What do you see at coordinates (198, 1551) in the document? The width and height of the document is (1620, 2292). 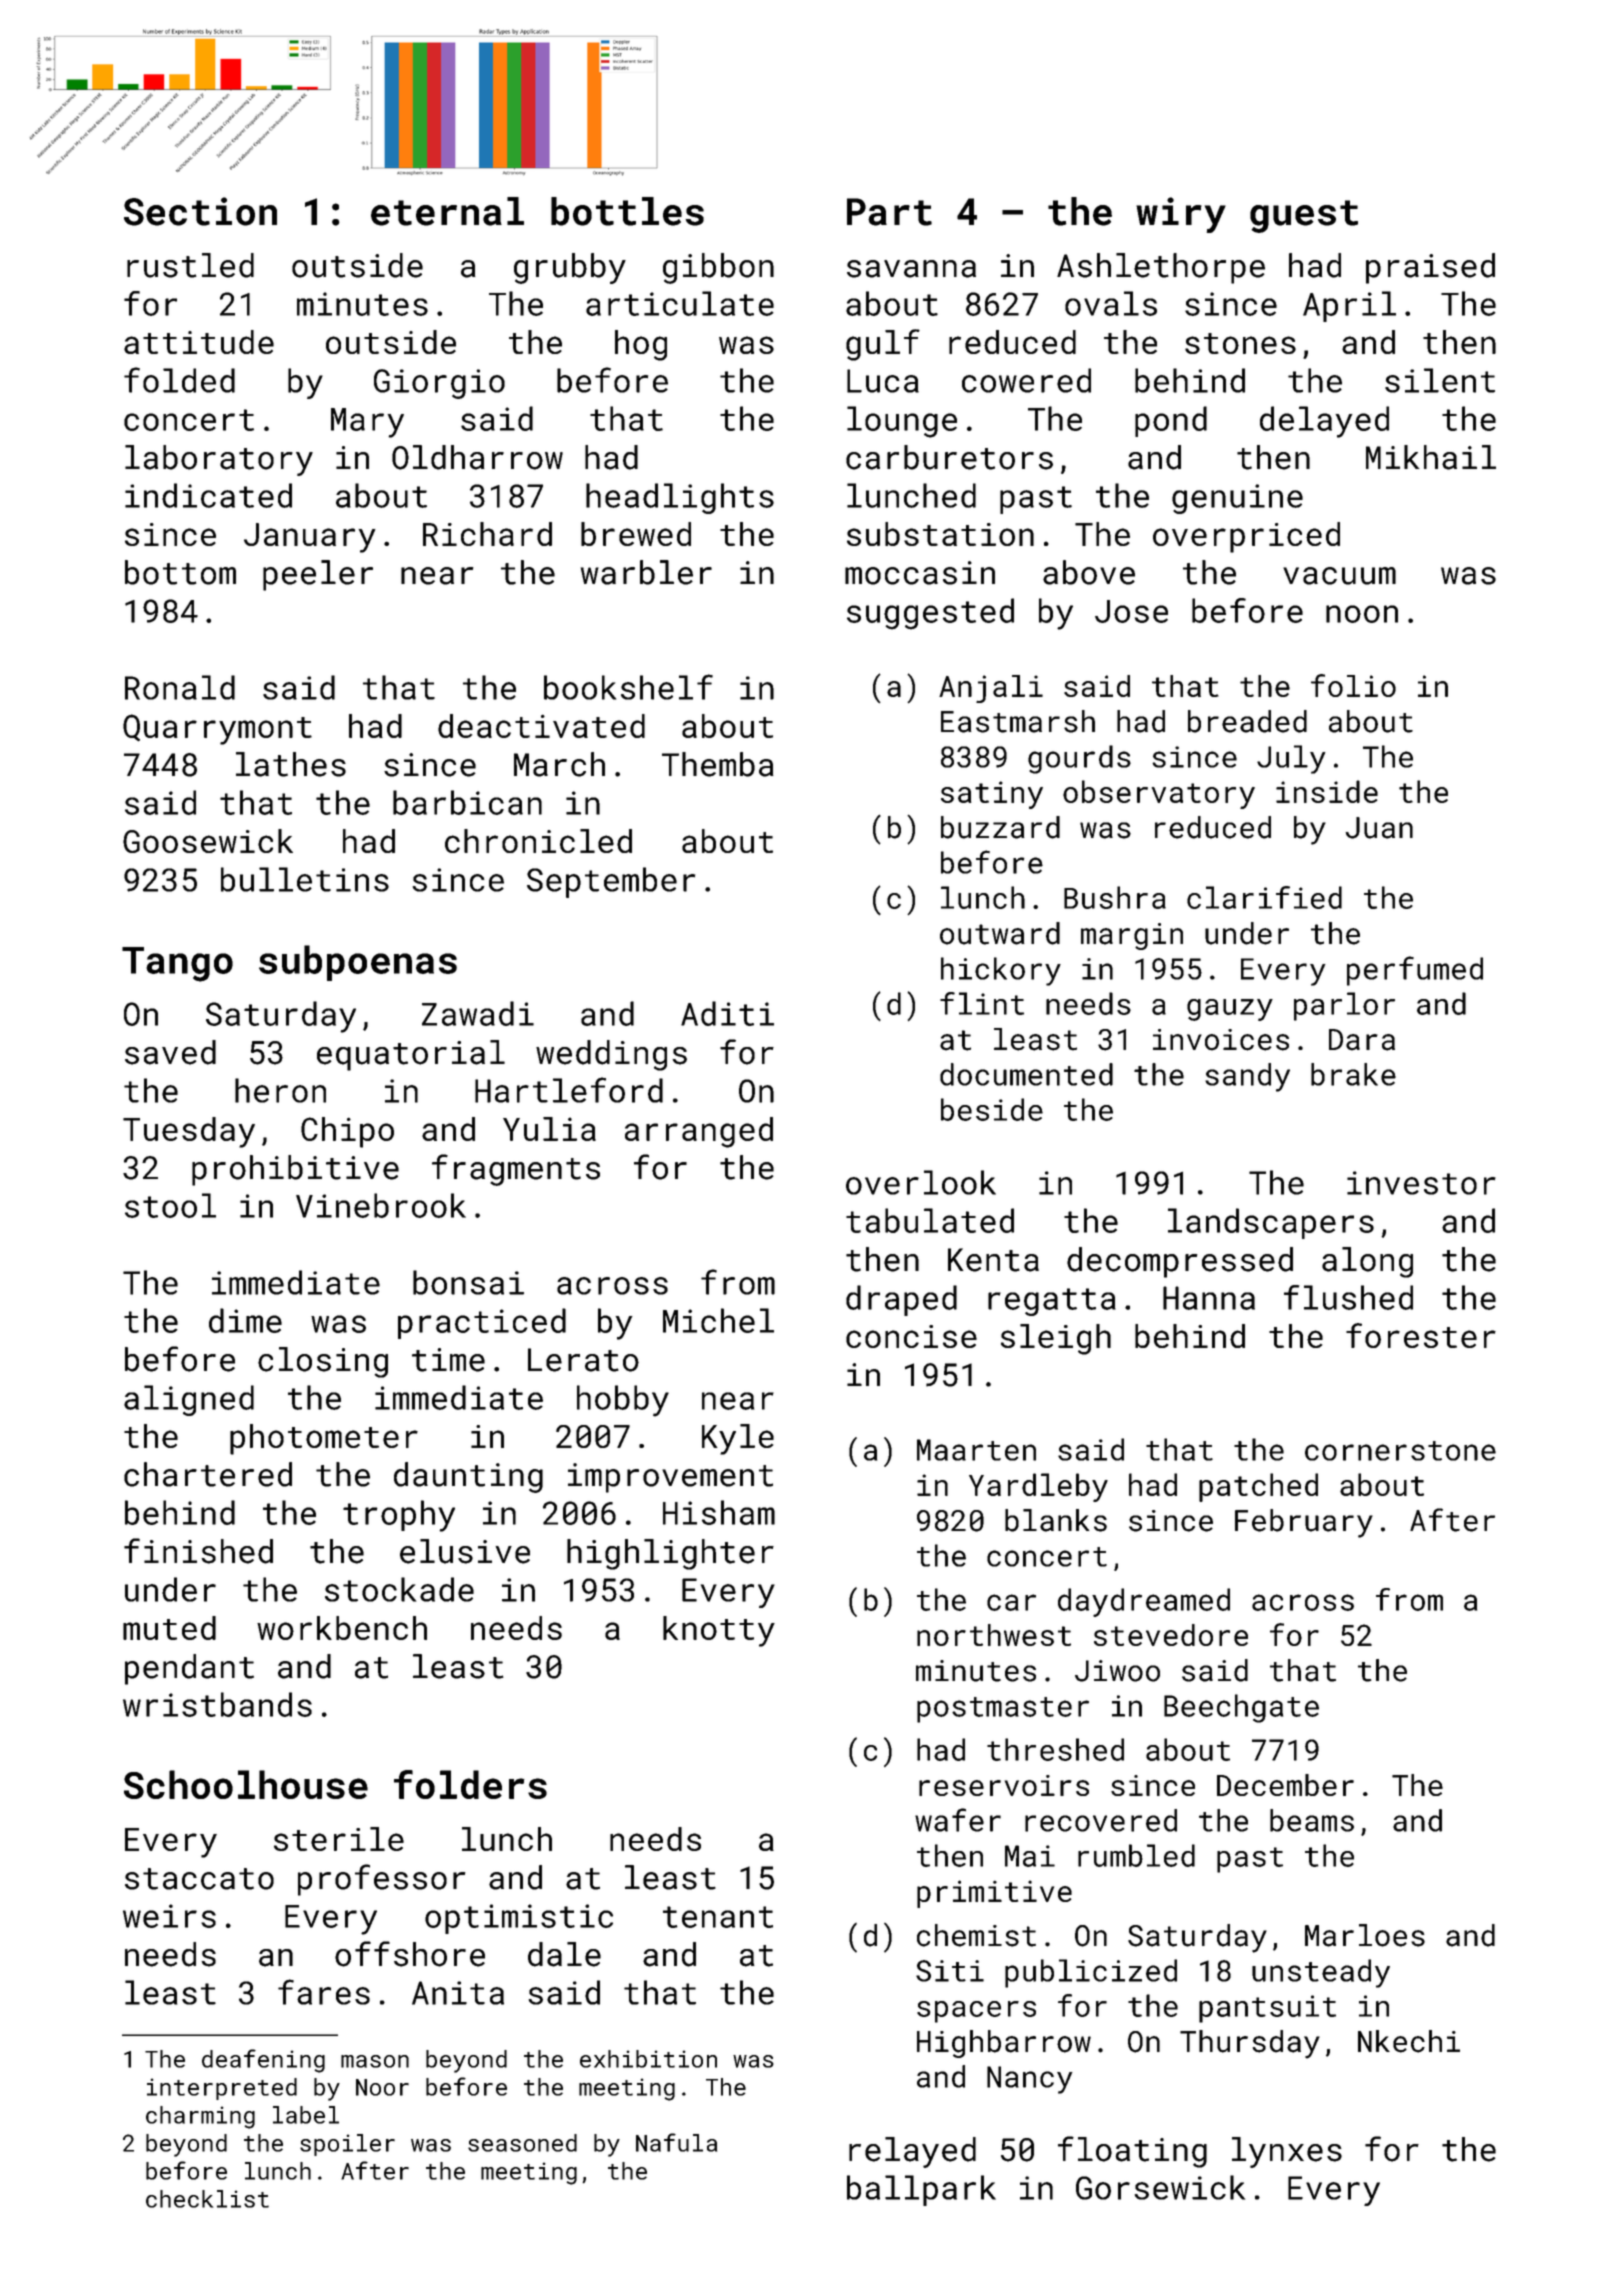 I see `finished` at bounding box center [198, 1551].
